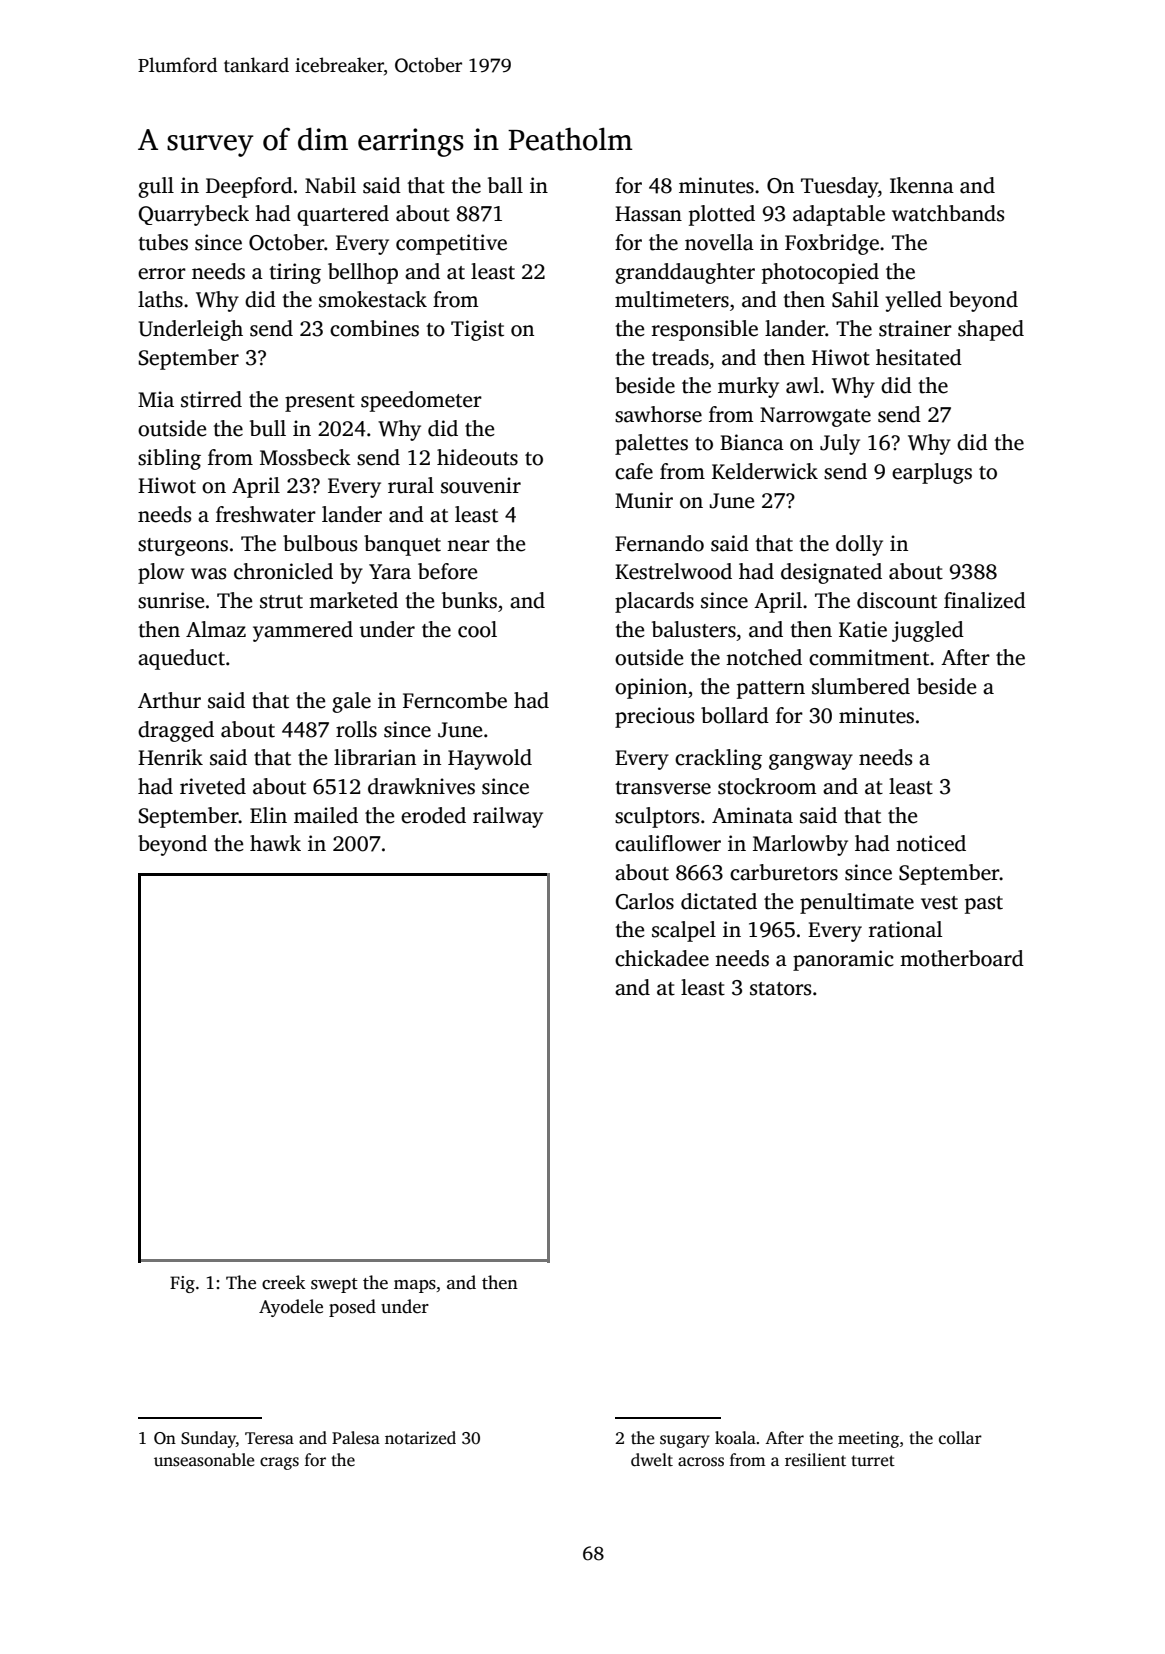 This screenshot has height=1654, width=1165. Describe the element at coordinates (652, 1460) in the screenshot. I see `dwelt` at that location.
